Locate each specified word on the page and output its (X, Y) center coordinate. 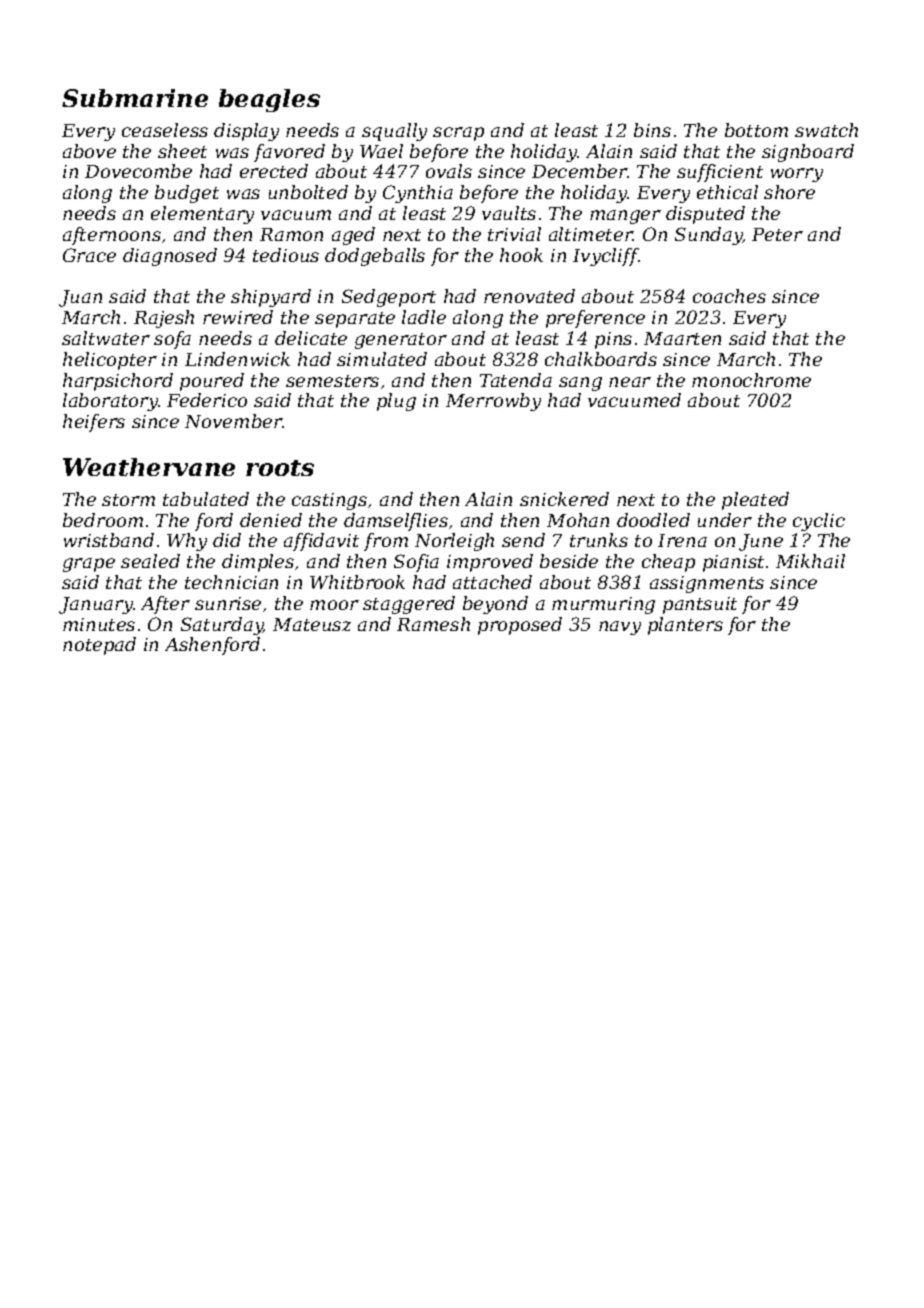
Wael (381, 151)
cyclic (819, 522)
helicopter (110, 361)
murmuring (603, 605)
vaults (509, 213)
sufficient (720, 173)
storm (128, 500)
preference (595, 319)
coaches (729, 296)
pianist (733, 563)
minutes (99, 624)
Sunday (709, 236)
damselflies (396, 522)
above (89, 151)
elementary (202, 215)
